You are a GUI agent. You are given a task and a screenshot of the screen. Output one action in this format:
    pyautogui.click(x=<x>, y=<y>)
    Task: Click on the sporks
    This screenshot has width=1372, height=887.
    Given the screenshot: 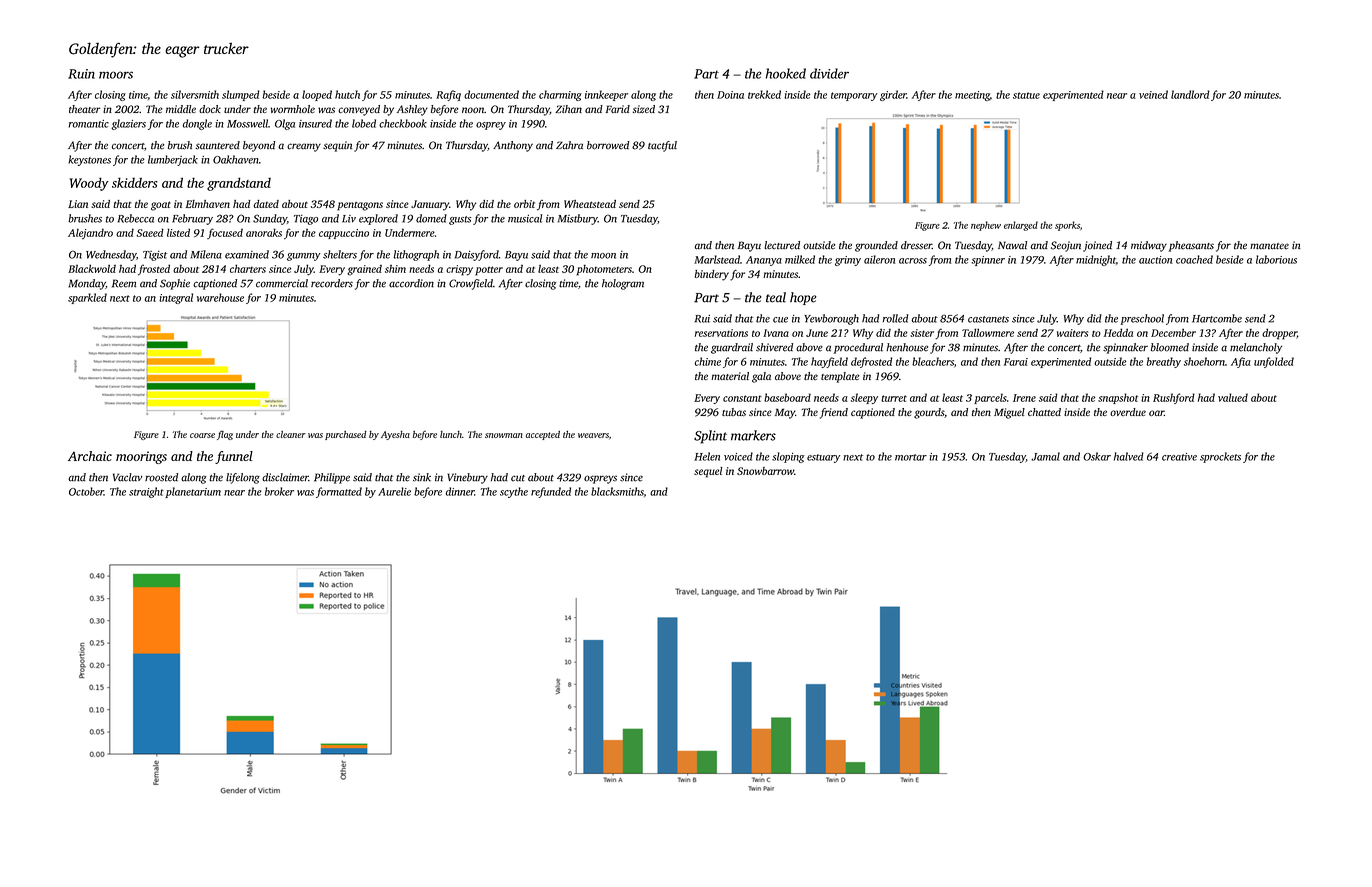 What is the action you would take?
    pyautogui.click(x=1067, y=226)
